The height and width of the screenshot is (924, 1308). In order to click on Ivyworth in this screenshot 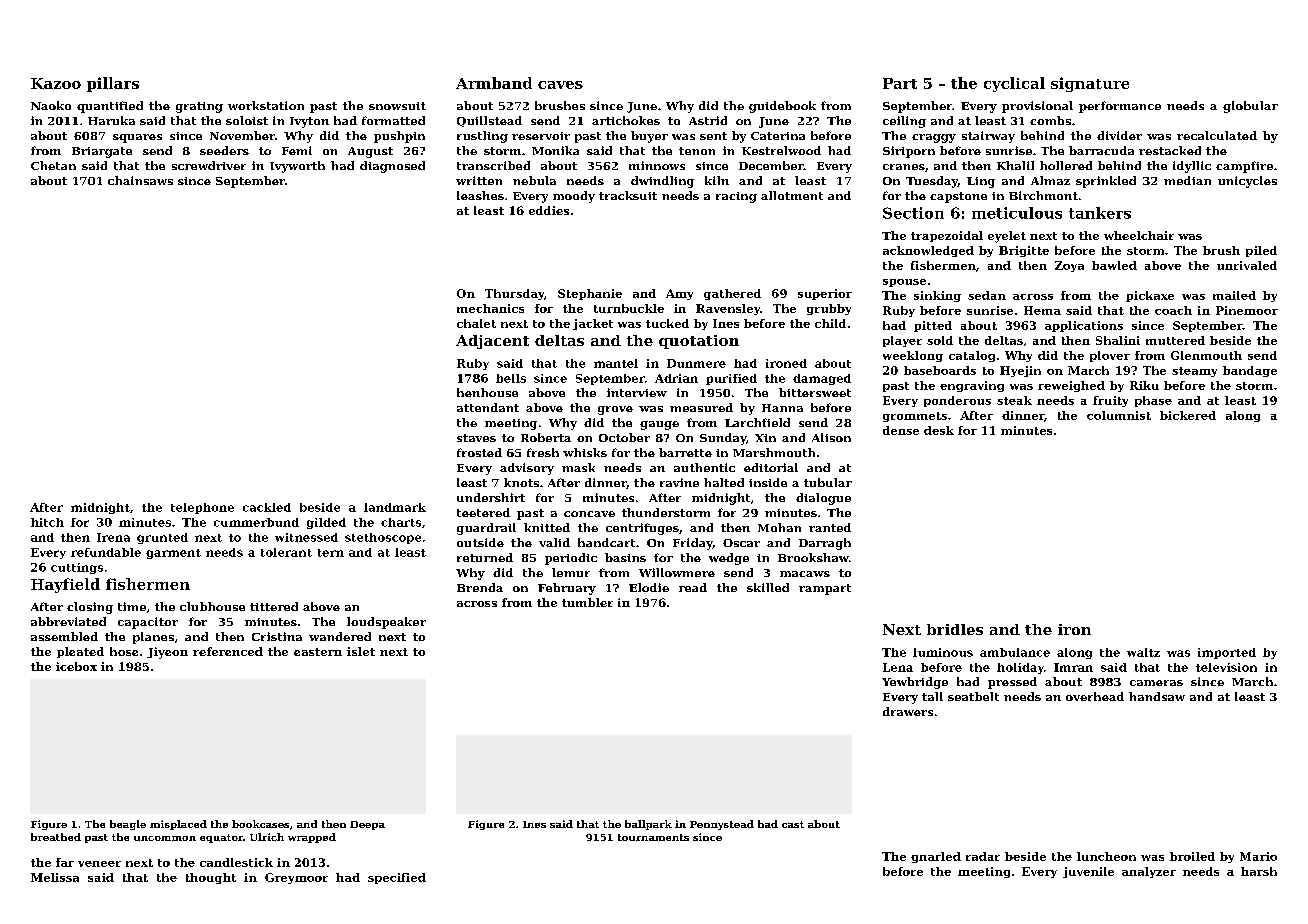, I will do `click(297, 167)`.
